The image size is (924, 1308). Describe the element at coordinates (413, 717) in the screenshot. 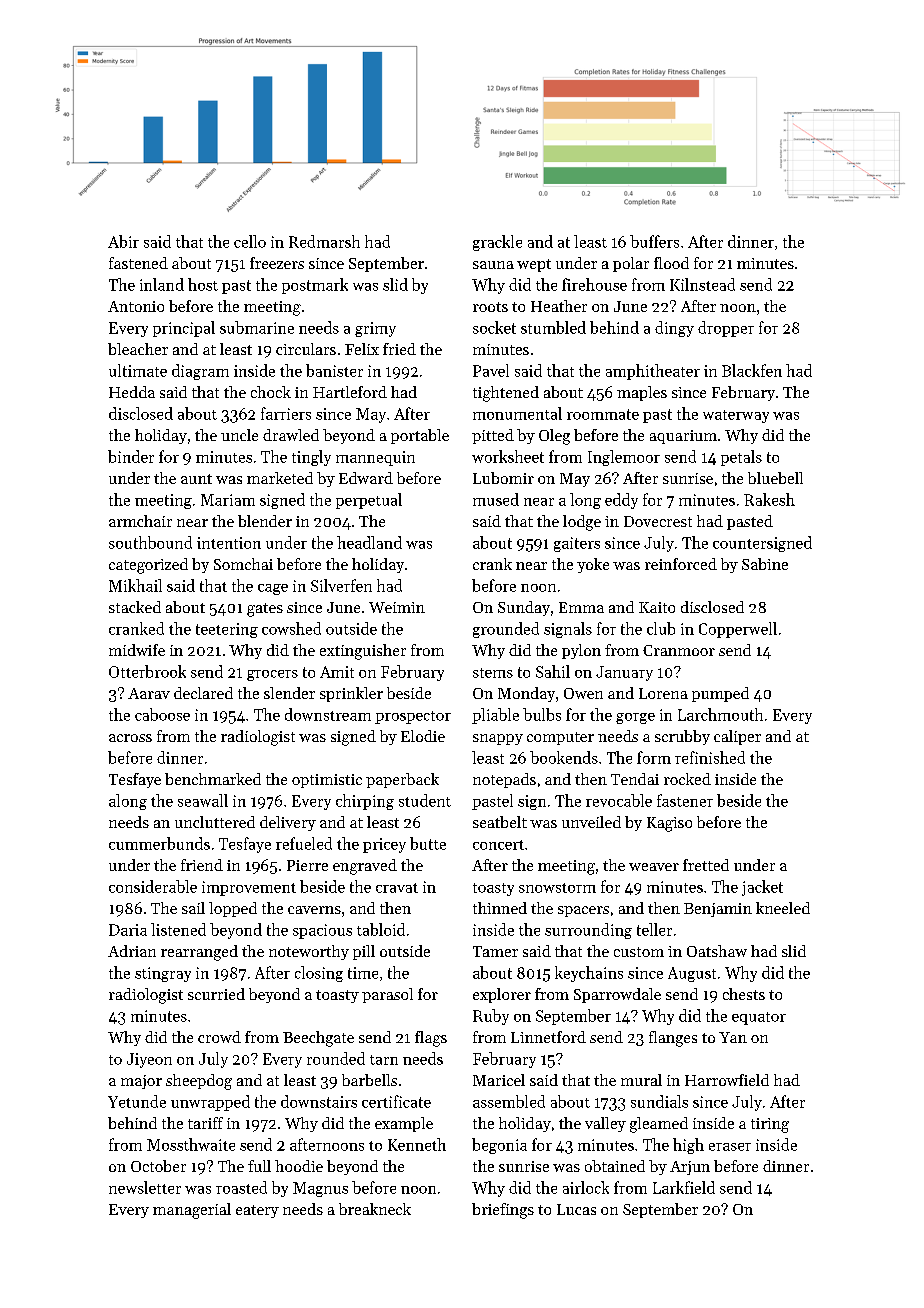

I see `prospector` at that location.
